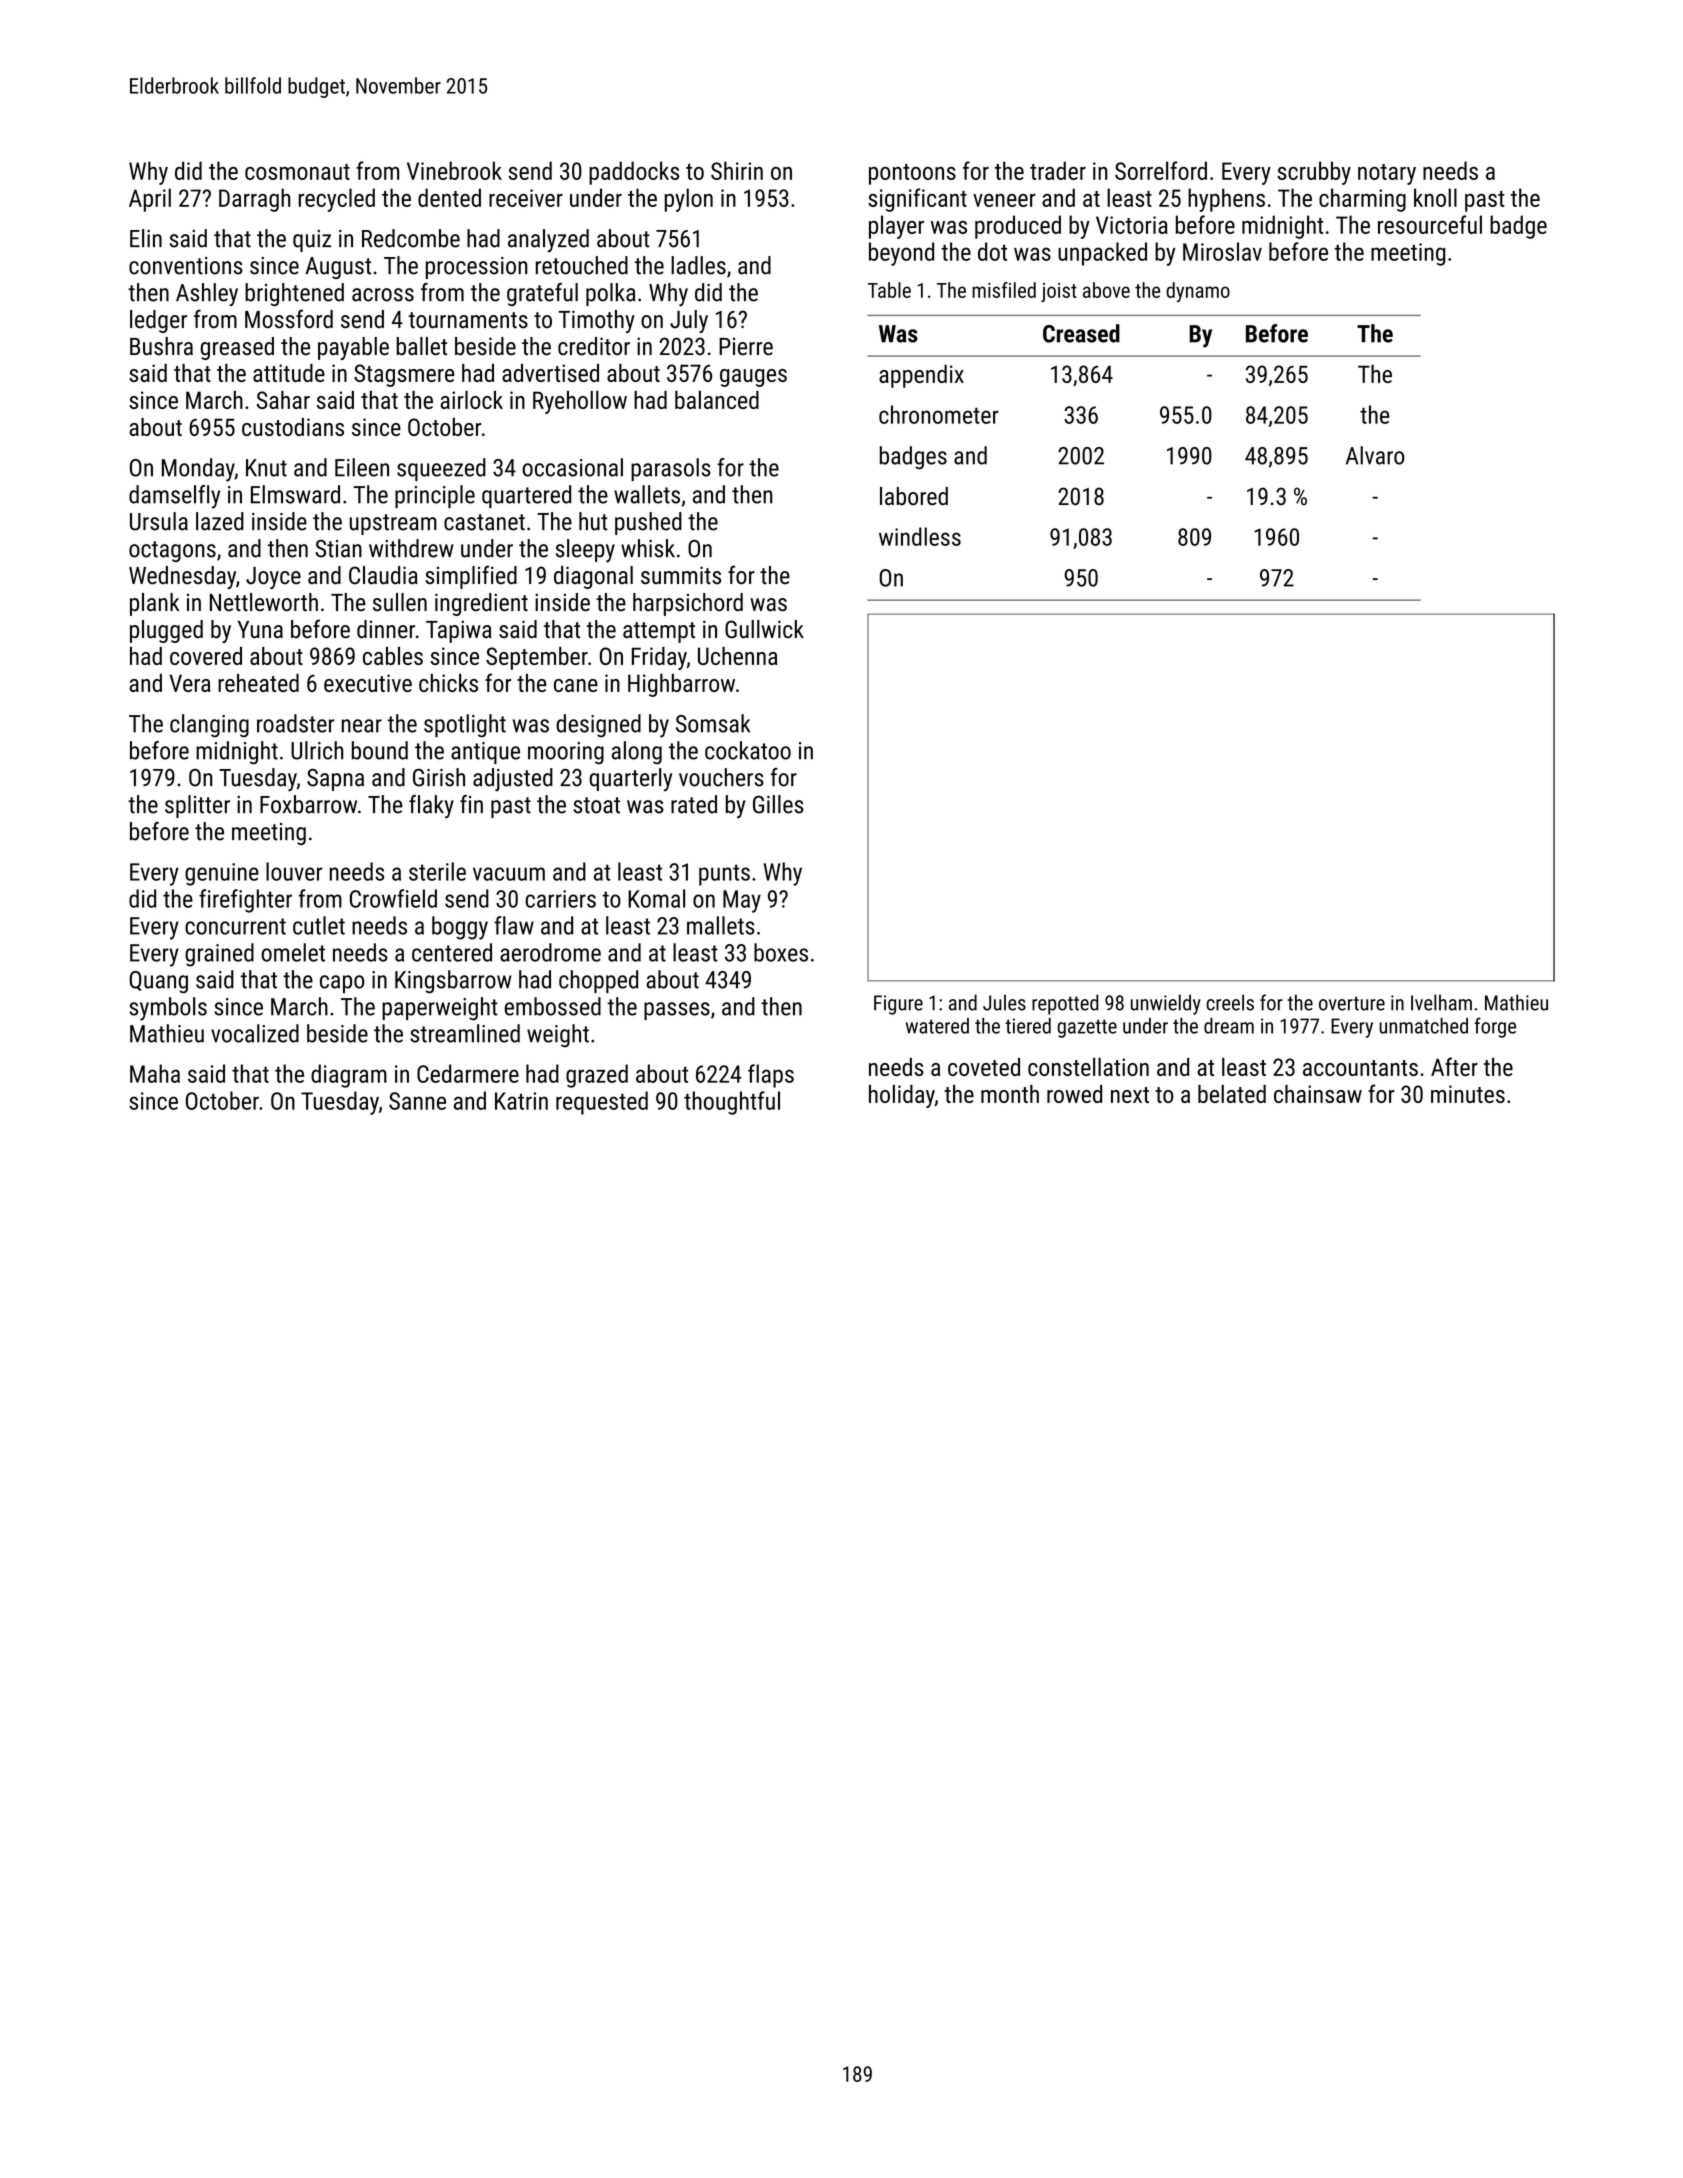 The image size is (1683, 2178). What do you see at coordinates (237, 348) in the document?
I see `greased` at bounding box center [237, 348].
